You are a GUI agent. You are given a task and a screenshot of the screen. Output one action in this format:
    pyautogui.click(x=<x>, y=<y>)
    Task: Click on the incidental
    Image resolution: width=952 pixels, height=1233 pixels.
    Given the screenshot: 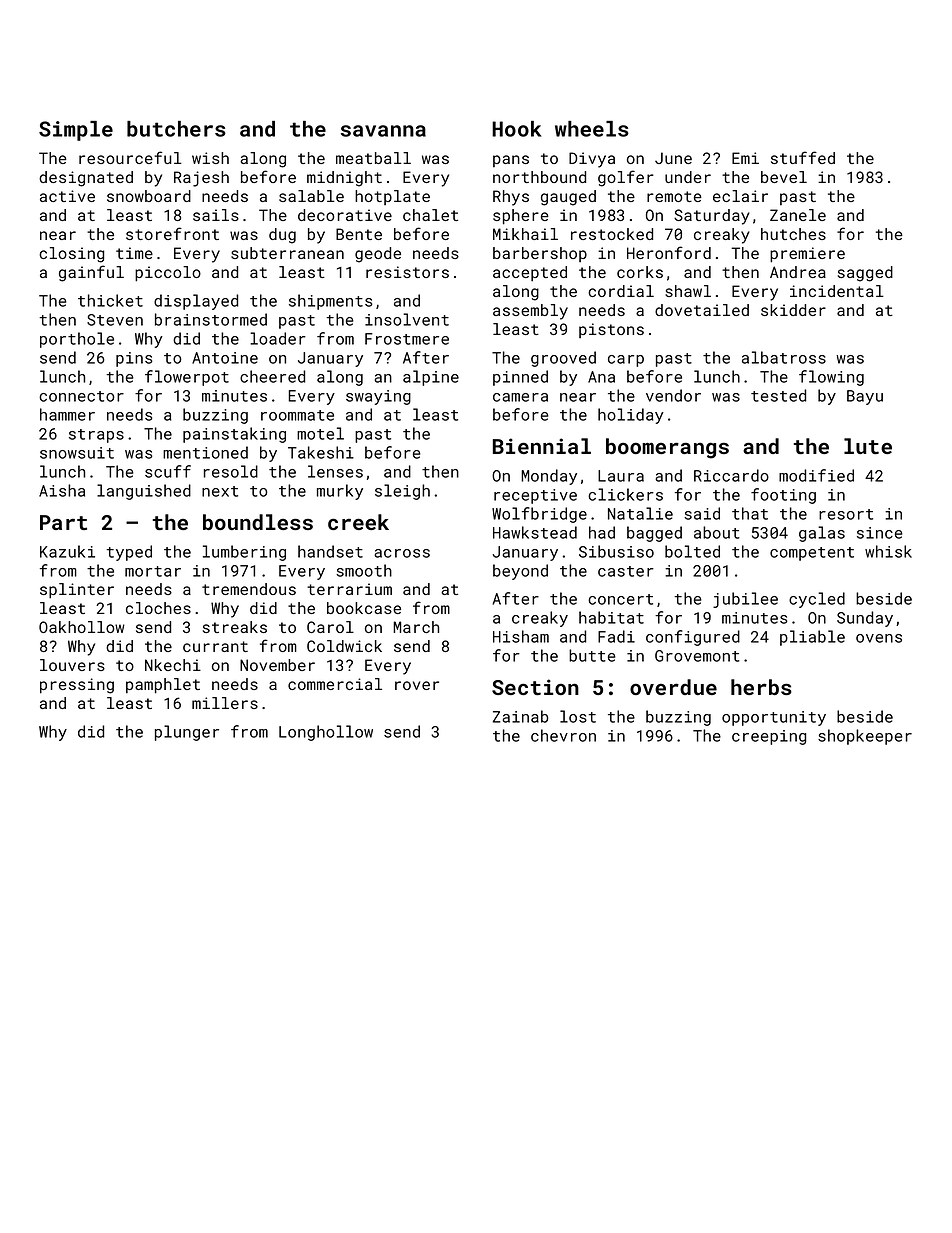 What is the action you would take?
    pyautogui.click(x=837, y=291)
